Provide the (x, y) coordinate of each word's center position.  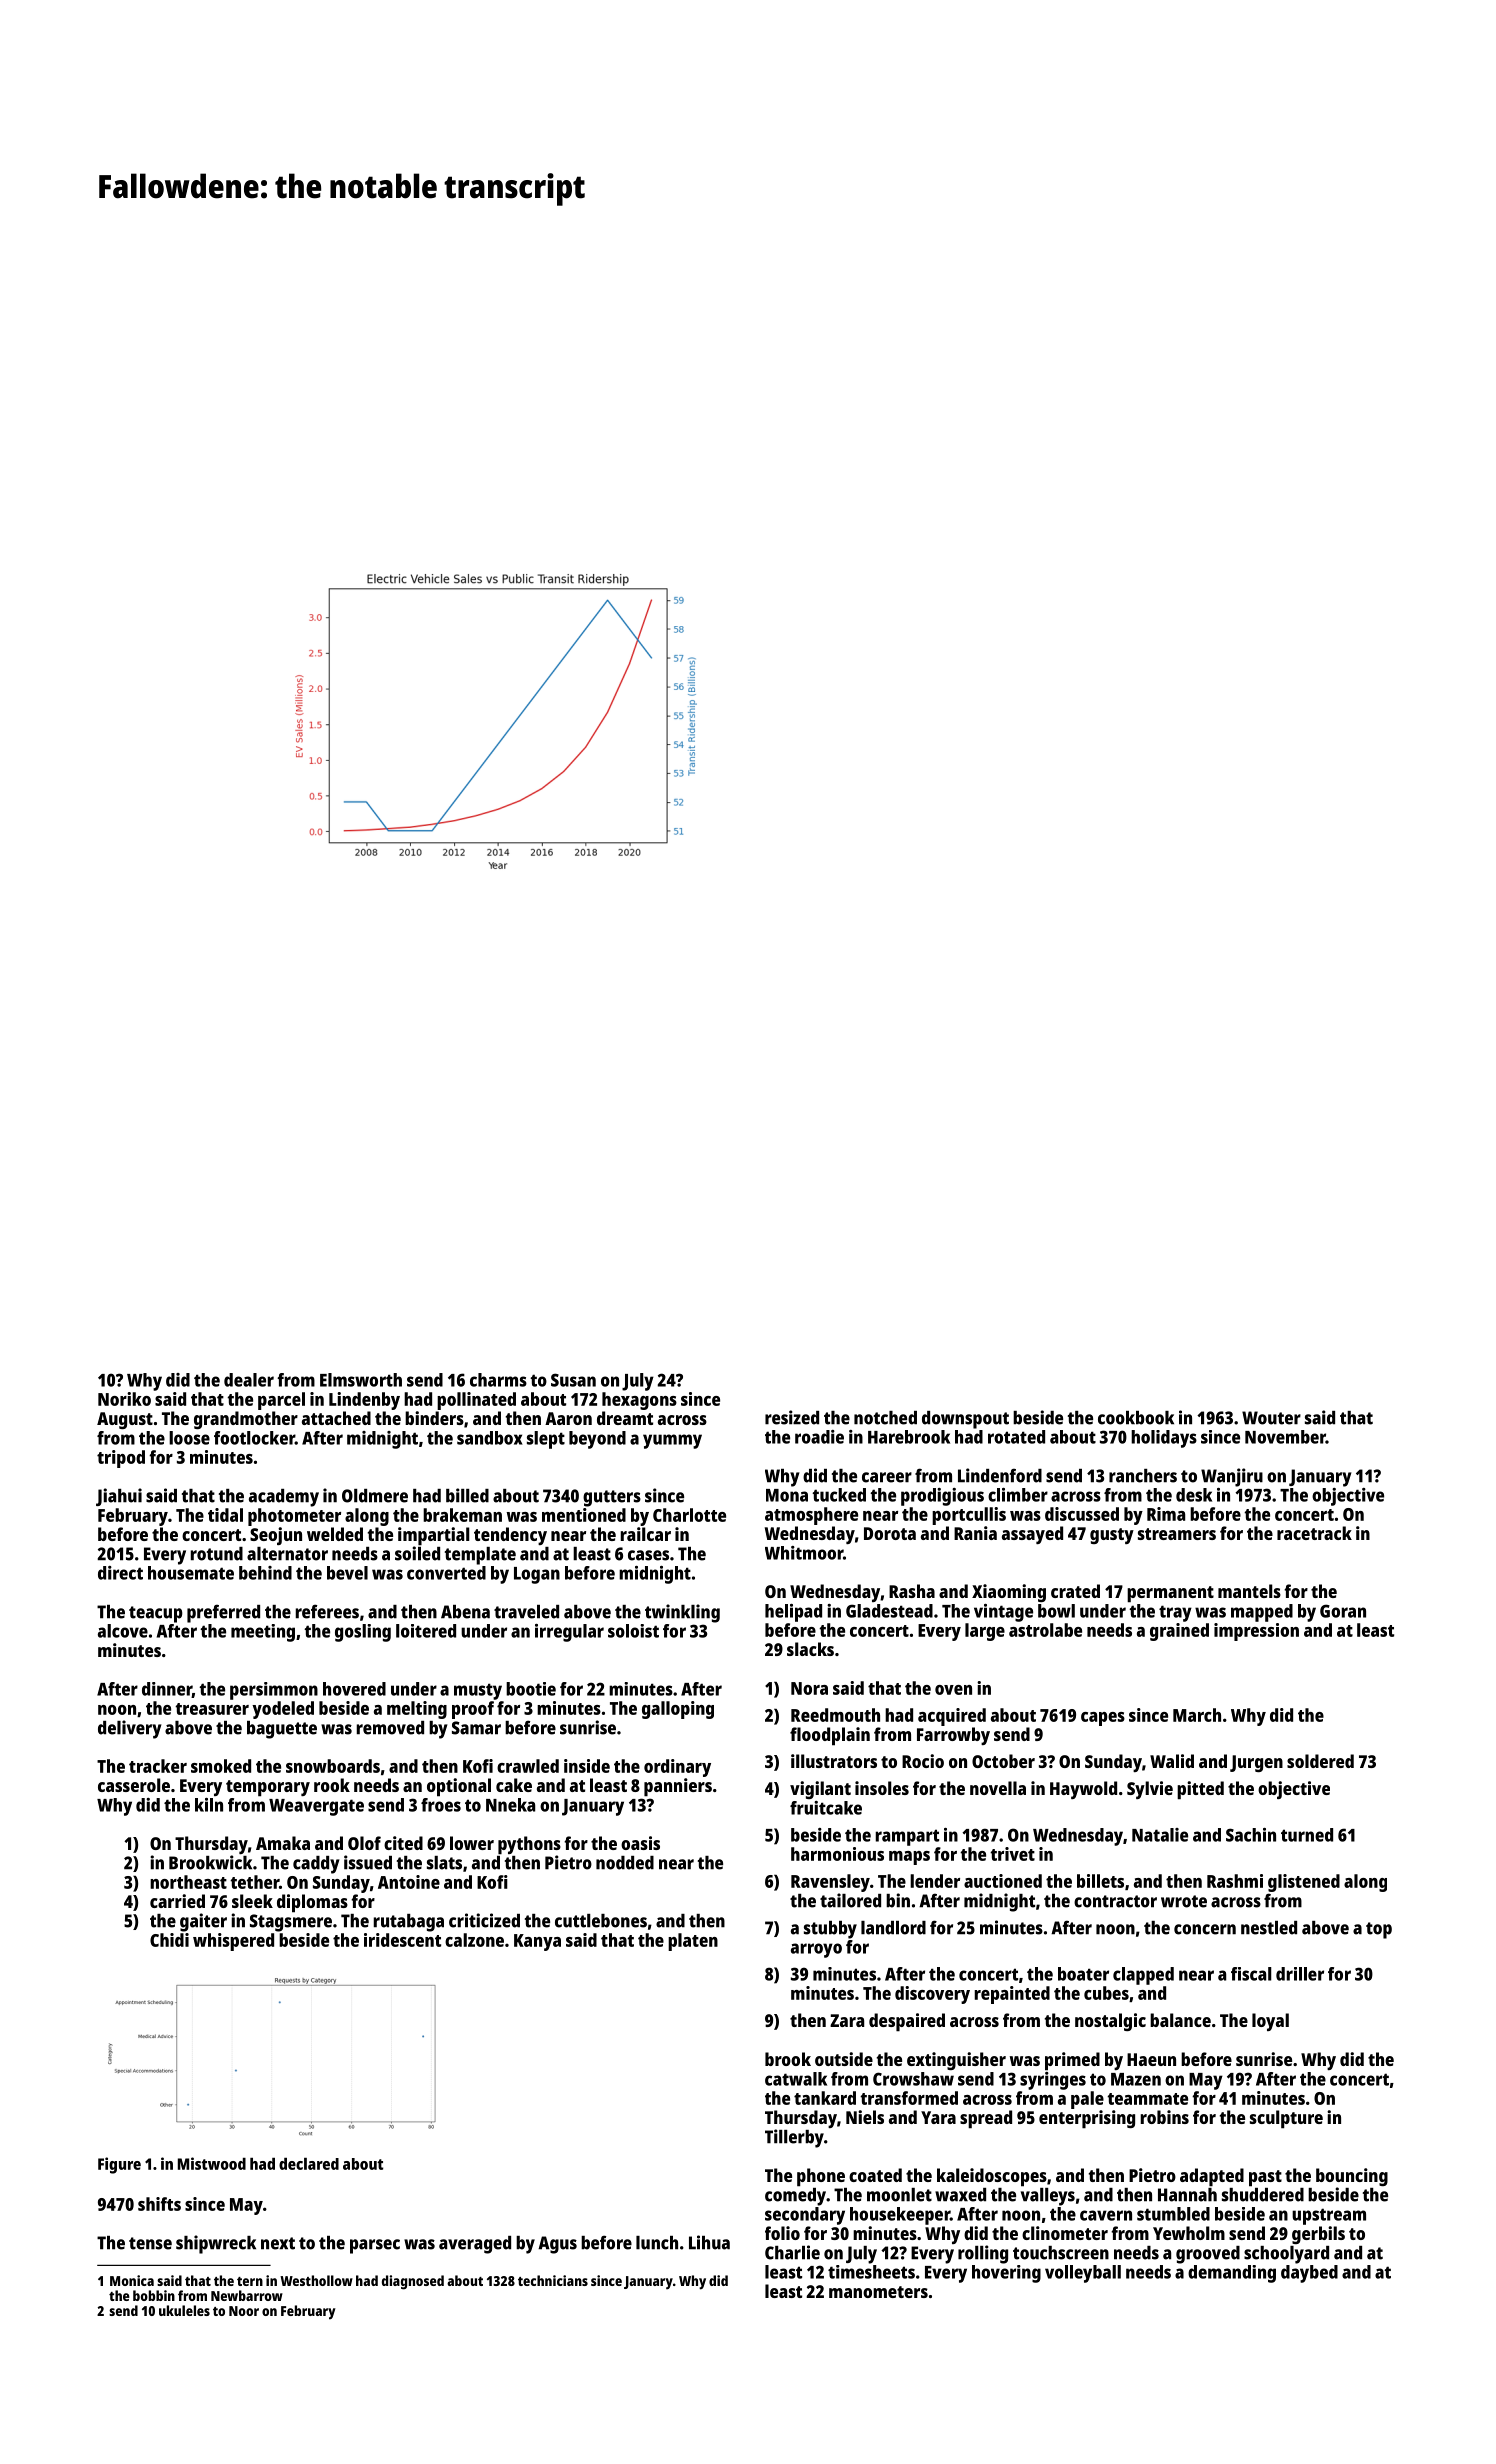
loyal (1270, 2022)
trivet (1012, 1854)
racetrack (1314, 1533)
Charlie (792, 2252)
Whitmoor (804, 1553)
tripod (121, 1459)
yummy (672, 1441)
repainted (1012, 1995)
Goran (1343, 1611)
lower (472, 1843)
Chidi (169, 1940)
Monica (132, 2280)
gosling (363, 1633)
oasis (640, 1843)
